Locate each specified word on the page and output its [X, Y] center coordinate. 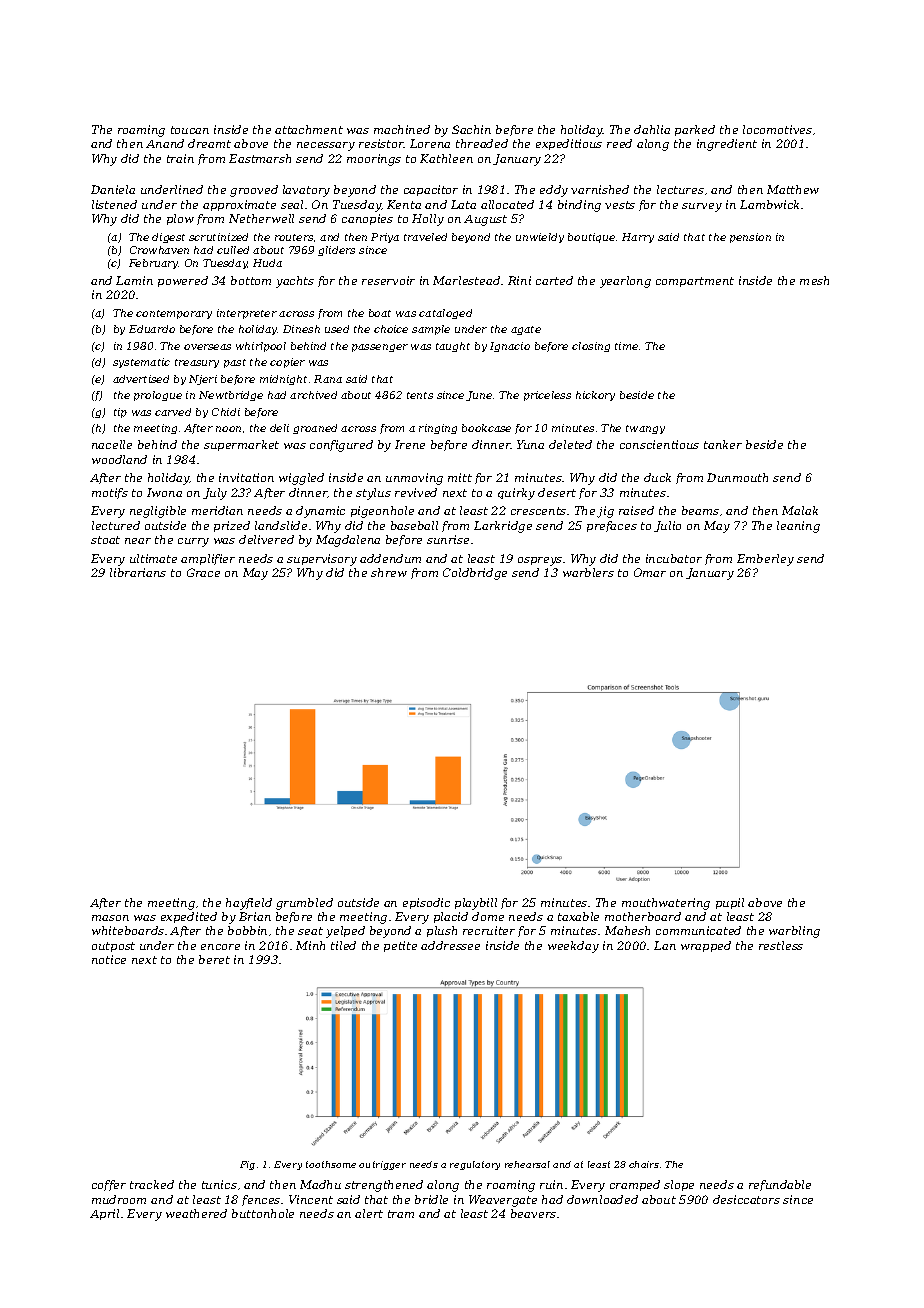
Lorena [430, 143]
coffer [109, 1185]
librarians [138, 572]
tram [401, 1214]
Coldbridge [475, 574]
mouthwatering [666, 904]
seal [292, 204]
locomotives [777, 129]
